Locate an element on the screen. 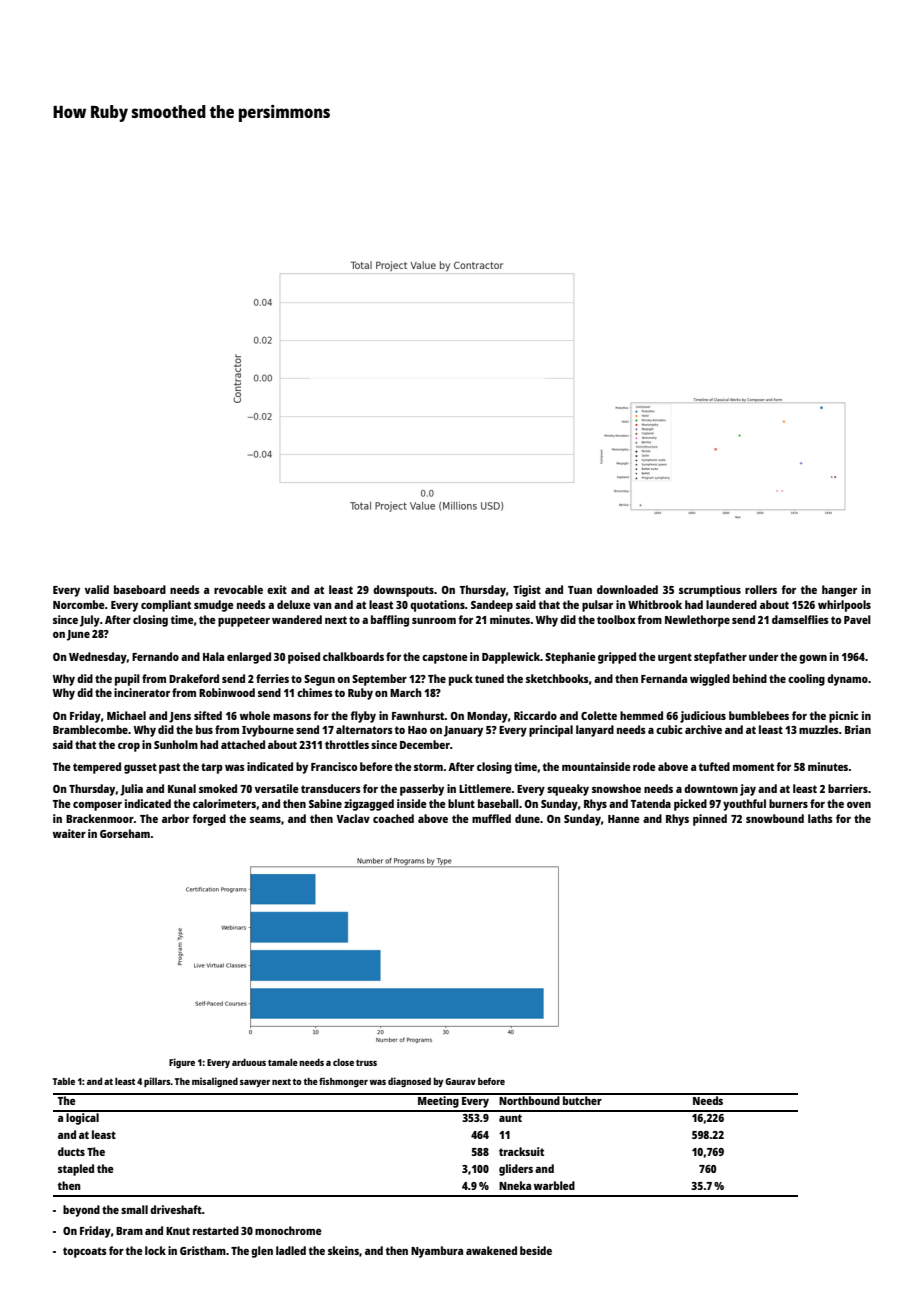  valid is located at coordinates (97, 589).
